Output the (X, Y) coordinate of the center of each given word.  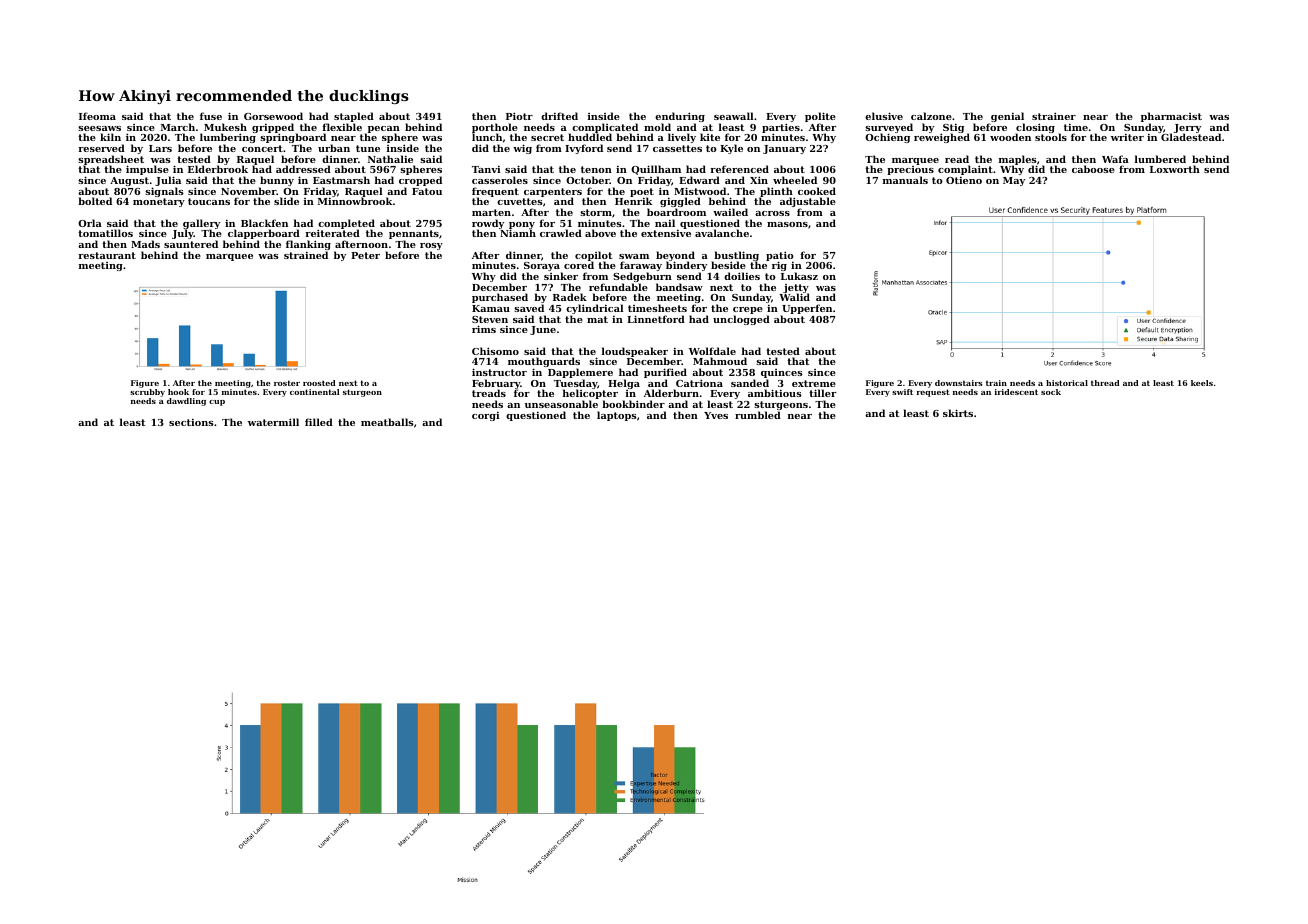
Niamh (518, 233)
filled (319, 422)
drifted (559, 116)
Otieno (964, 180)
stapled (354, 117)
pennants (414, 235)
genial (1007, 117)
